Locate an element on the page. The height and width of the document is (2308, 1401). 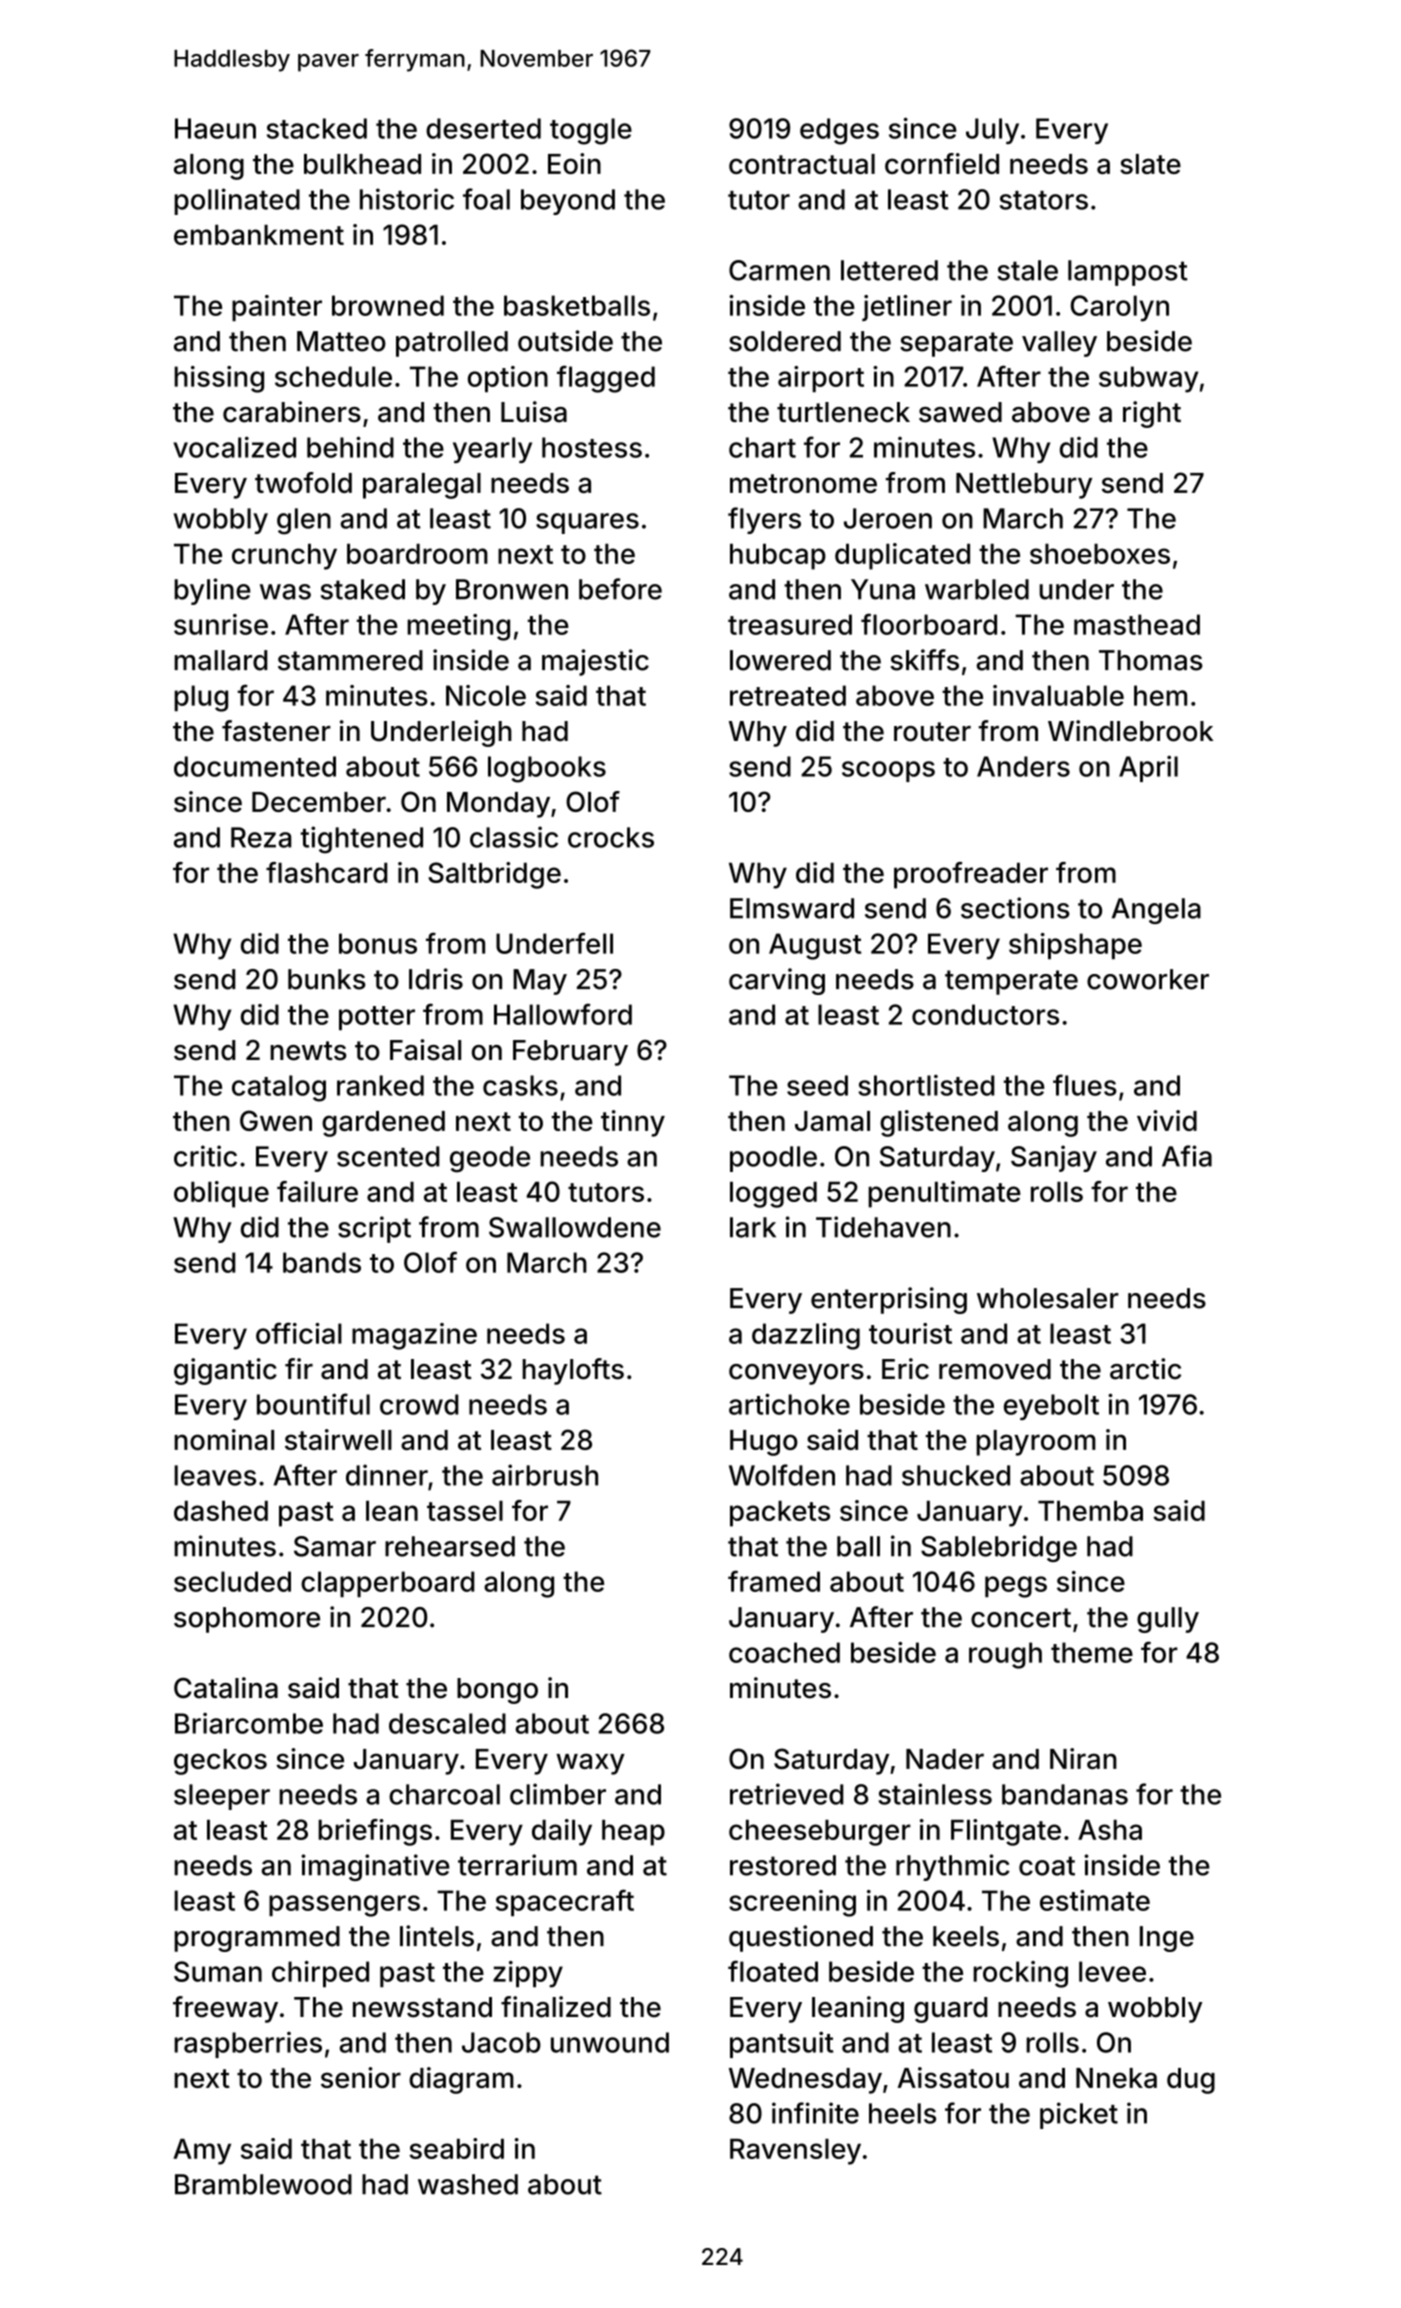
picket is located at coordinates (1079, 2115).
